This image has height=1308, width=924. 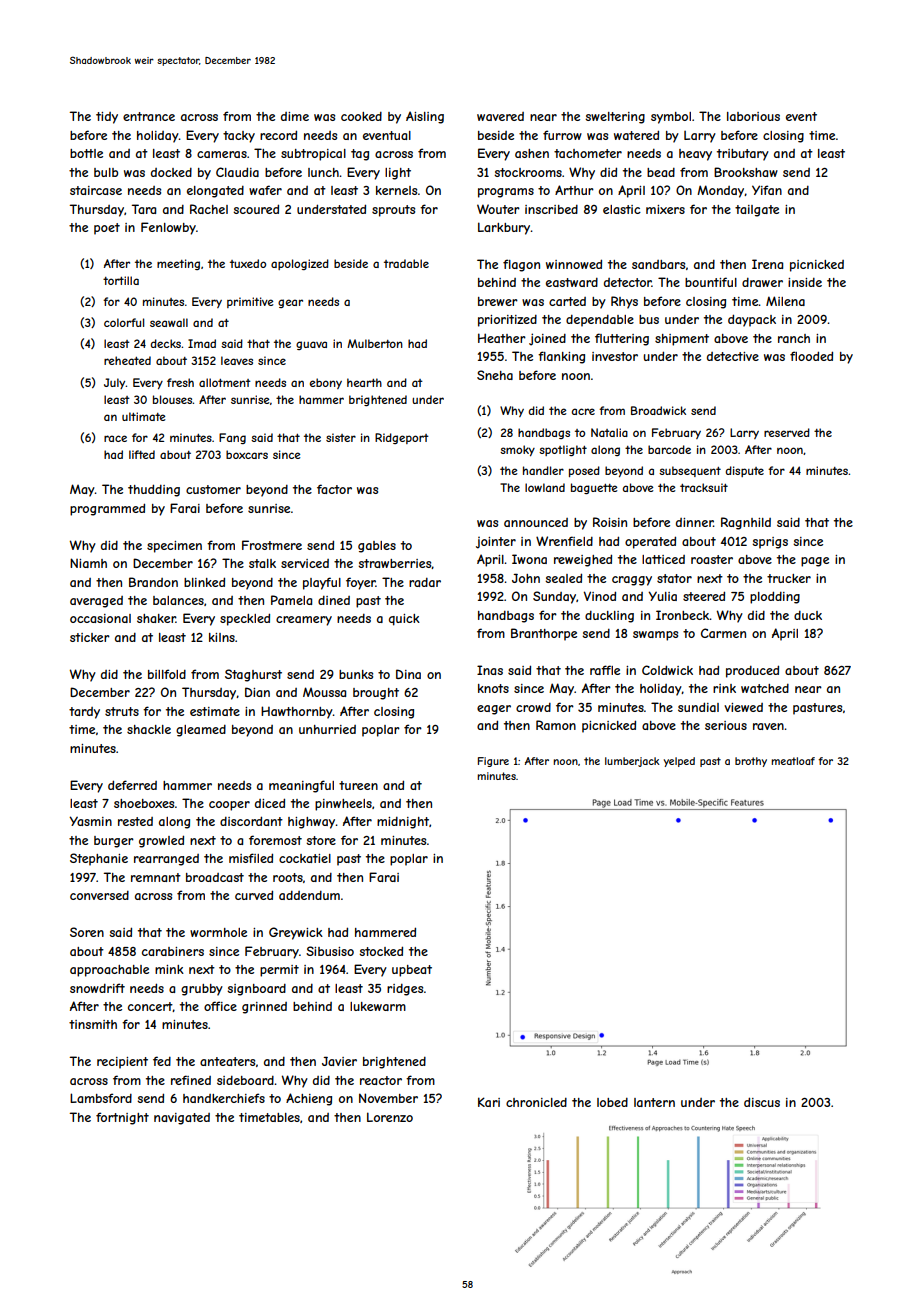 I want to click on fortnight, so click(x=122, y=1118).
